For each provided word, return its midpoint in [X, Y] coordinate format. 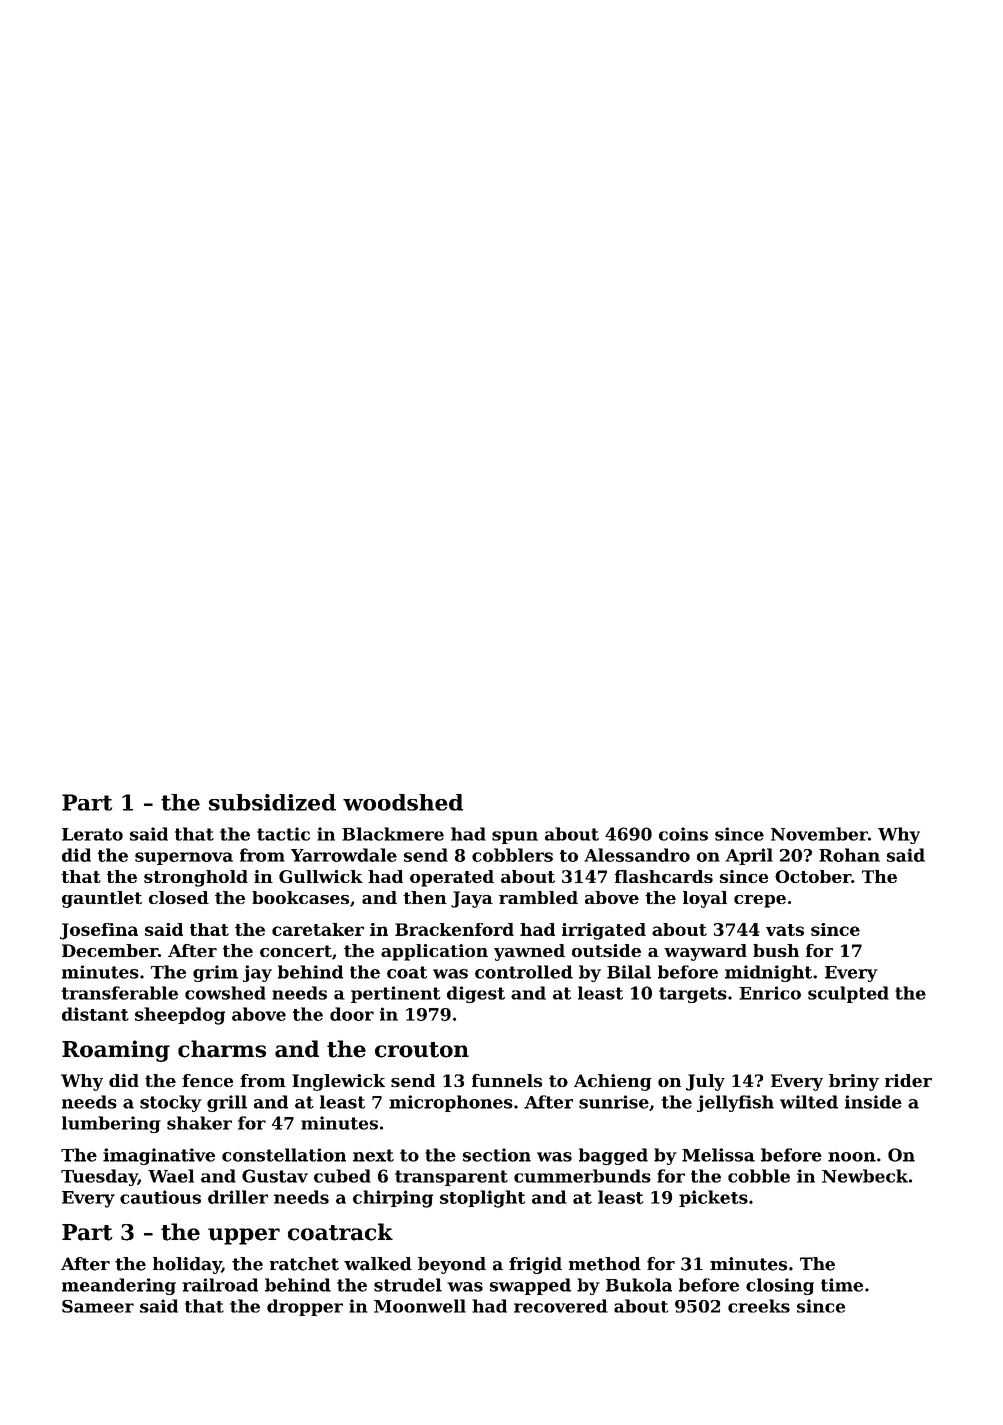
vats [785, 930]
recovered [561, 1306]
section [497, 1155]
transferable [119, 993]
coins [683, 834]
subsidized [272, 802]
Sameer [98, 1306]
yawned [529, 952]
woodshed [403, 802]
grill [227, 1103]
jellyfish [735, 1103]
